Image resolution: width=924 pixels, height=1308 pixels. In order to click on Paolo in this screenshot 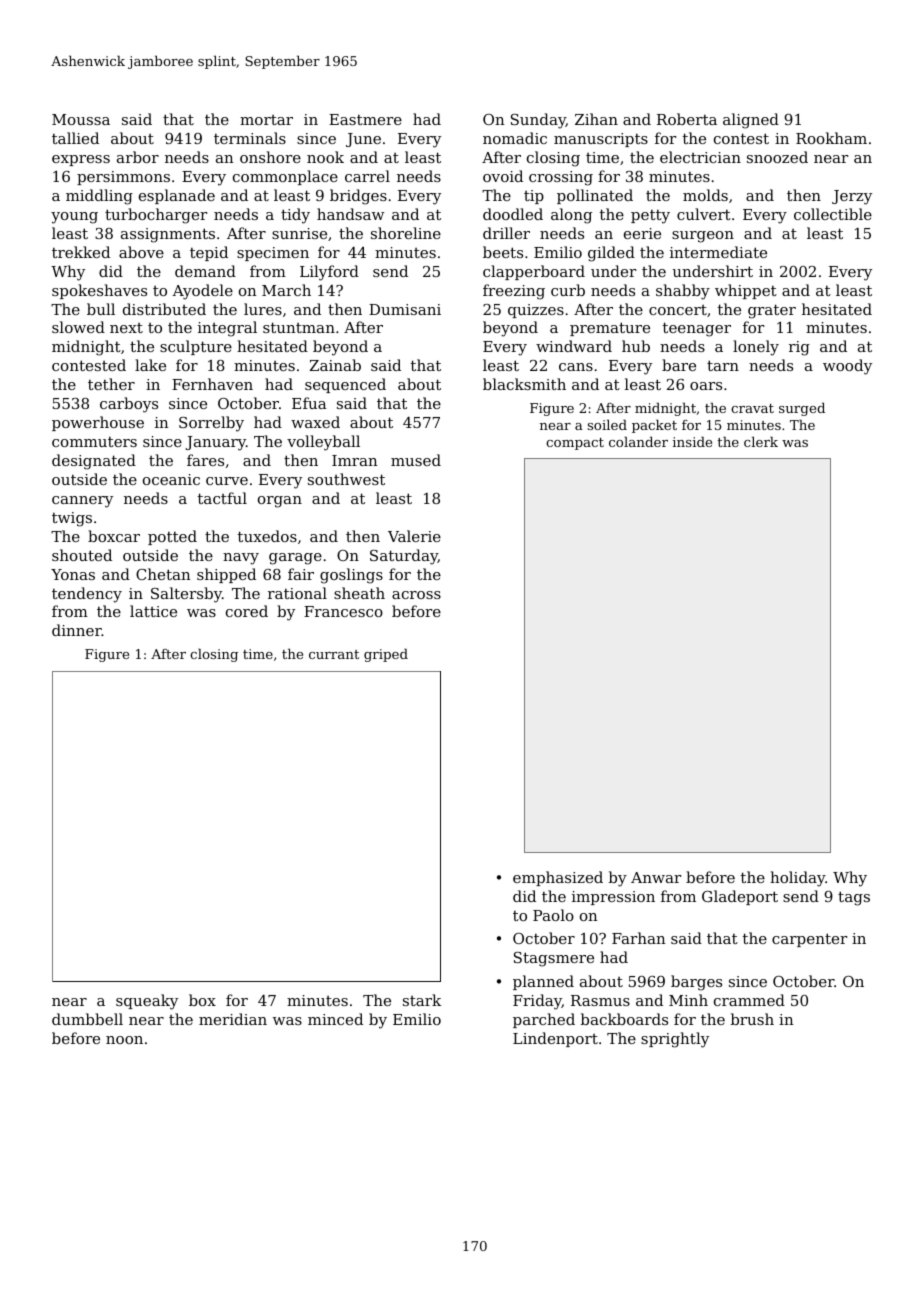, I will do `click(553, 915)`.
